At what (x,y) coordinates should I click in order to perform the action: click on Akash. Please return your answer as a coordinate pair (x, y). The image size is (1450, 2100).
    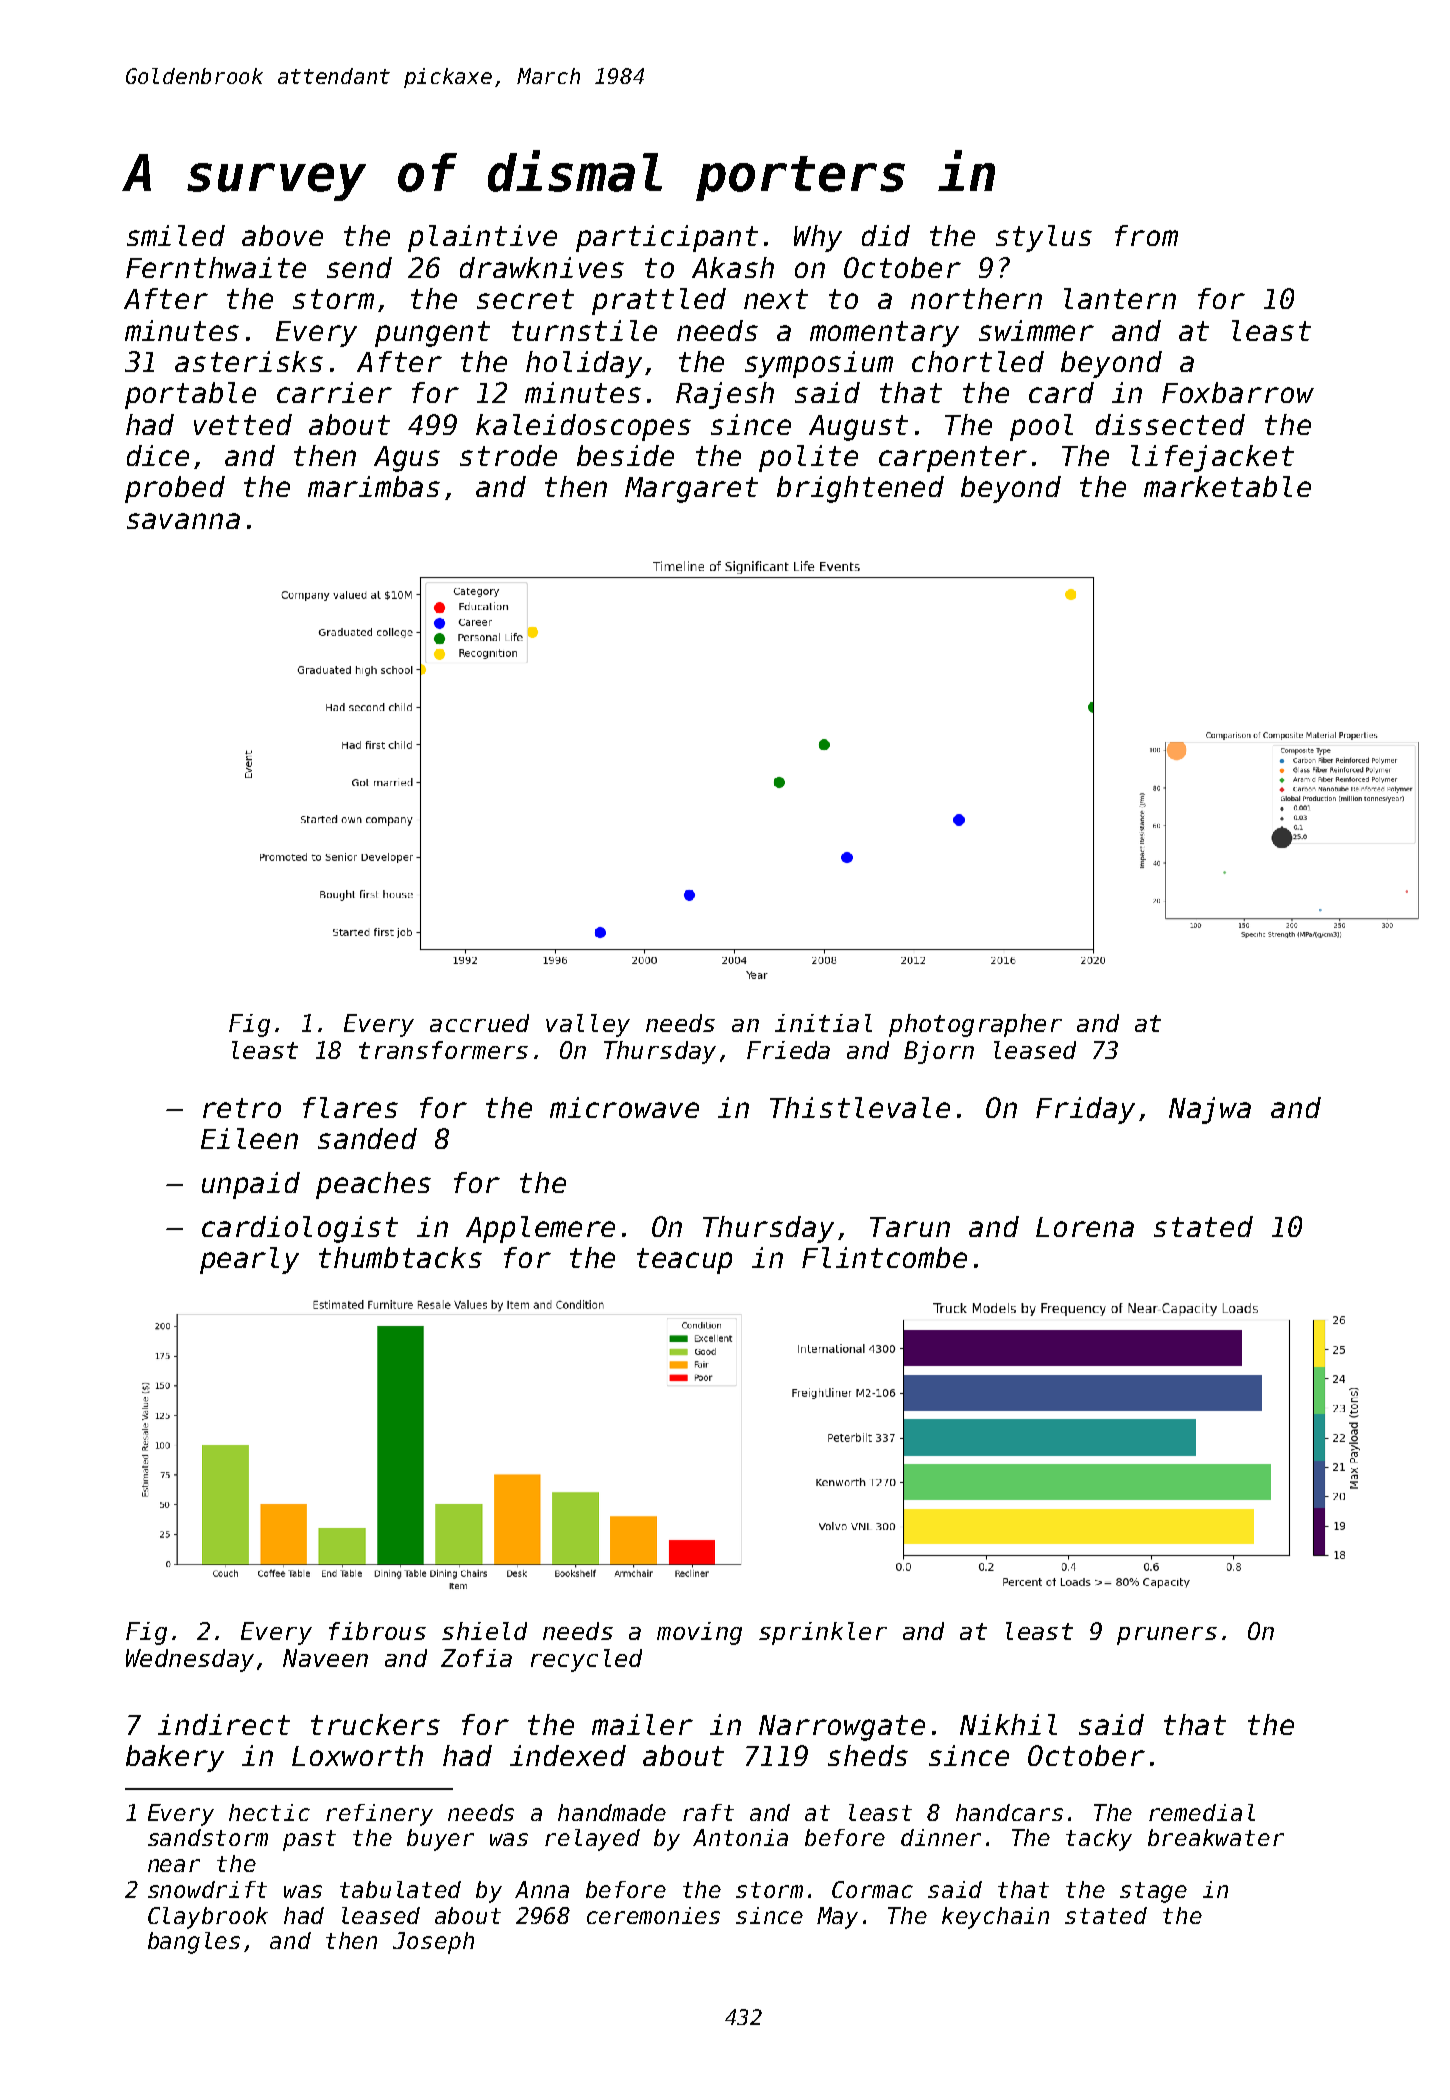
    Looking at the image, I should click on (733, 267).
